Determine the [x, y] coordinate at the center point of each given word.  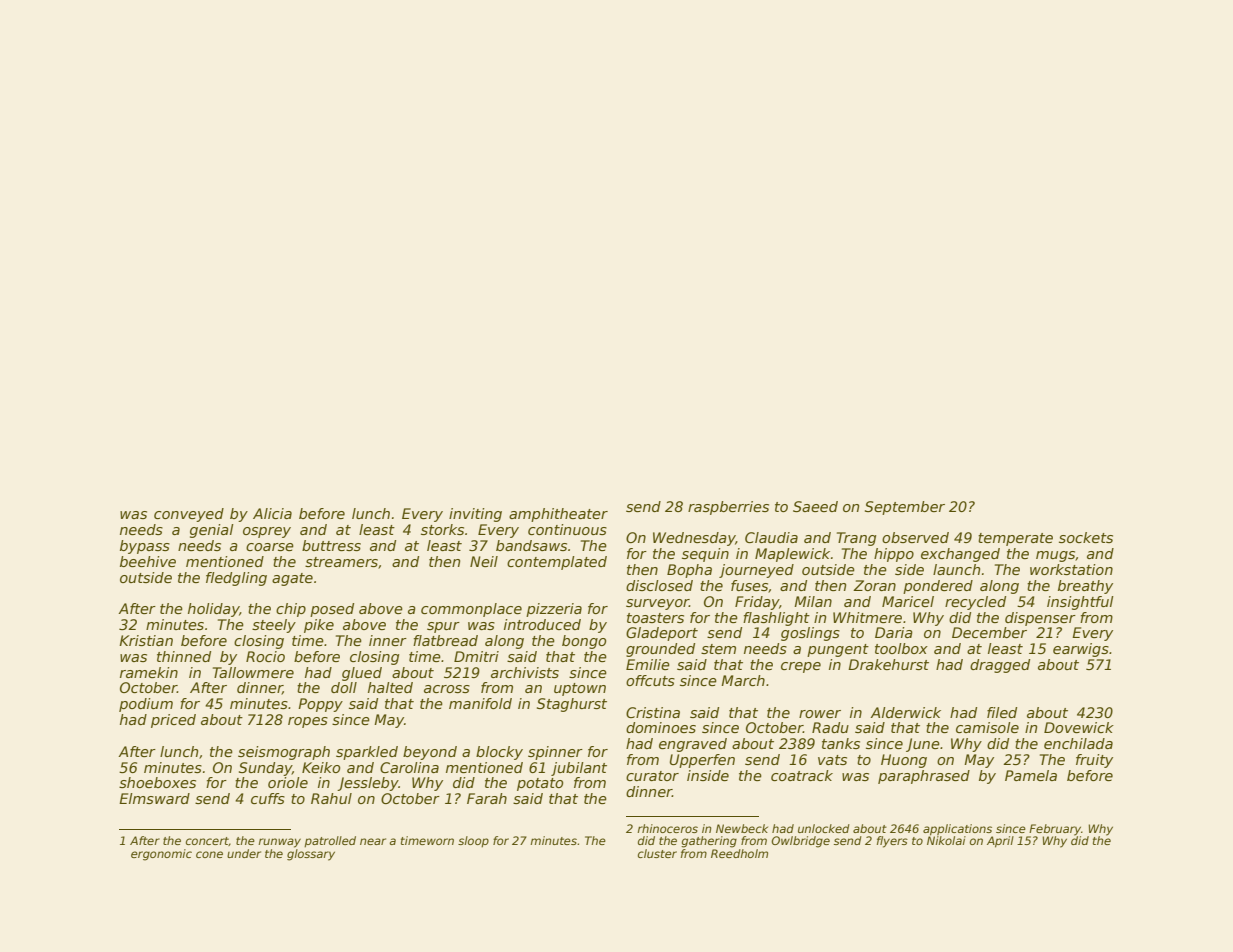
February [1055, 830]
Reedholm [739, 853]
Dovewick [1079, 727]
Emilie [648, 664]
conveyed [189, 515]
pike [319, 626]
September [905, 508]
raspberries [728, 508]
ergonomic [161, 855]
